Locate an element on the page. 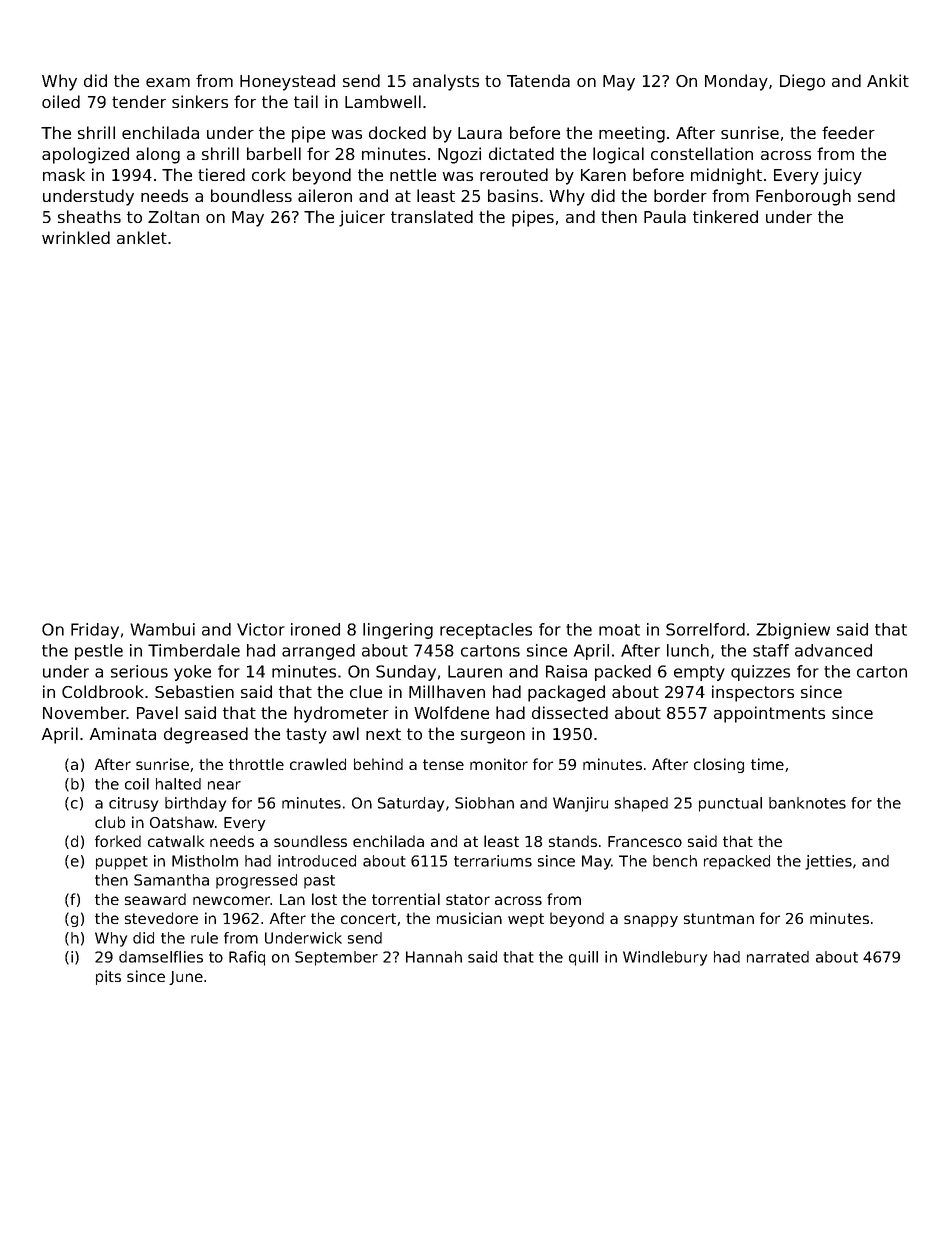 The width and height of the page is (952, 1233). juicy is located at coordinates (842, 176).
